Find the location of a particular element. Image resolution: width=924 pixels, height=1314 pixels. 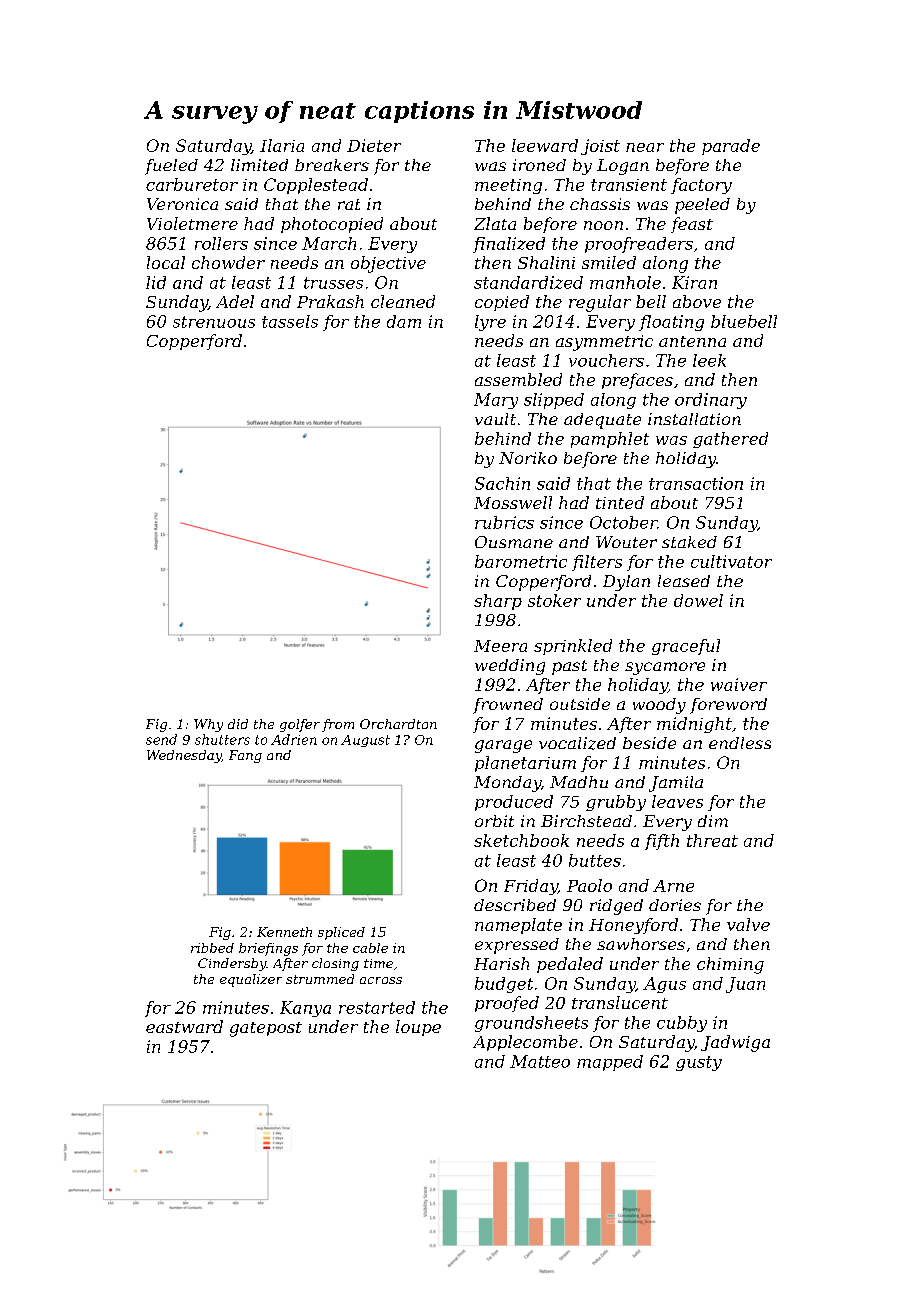

past is located at coordinates (569, 667).
